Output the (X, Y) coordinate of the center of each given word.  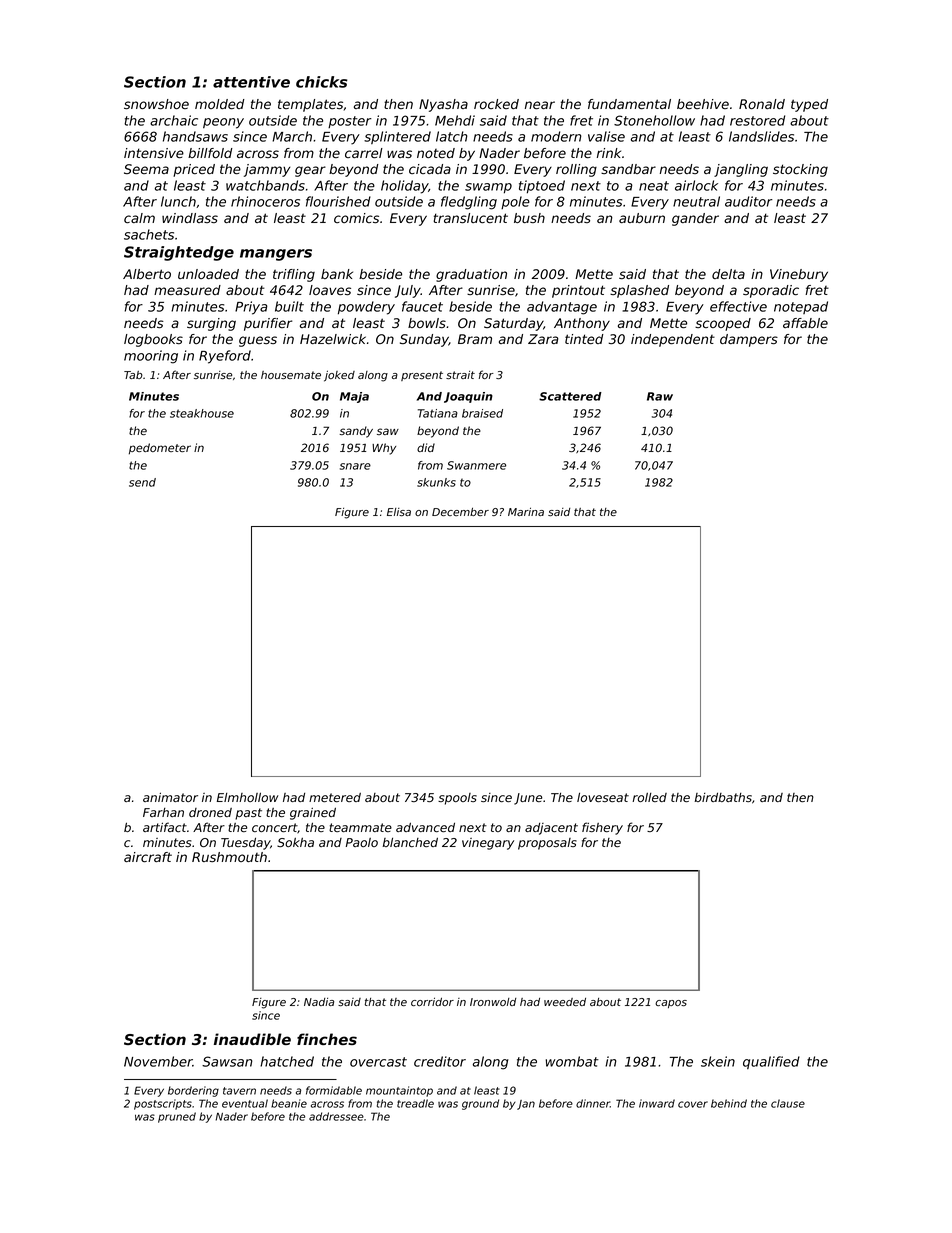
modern (556, 136)
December (460, 512)
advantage (562, 308)
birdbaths (723, 797)
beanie (289, 1103)
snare (355, 466)
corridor (432, 1001)
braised (482, 413)
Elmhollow (247, 797)
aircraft (148, 857)
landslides (761, 136)
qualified (771, 1062)
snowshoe (156, 104)
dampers (749, 340)
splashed (639, 291)
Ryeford (225, 357)
